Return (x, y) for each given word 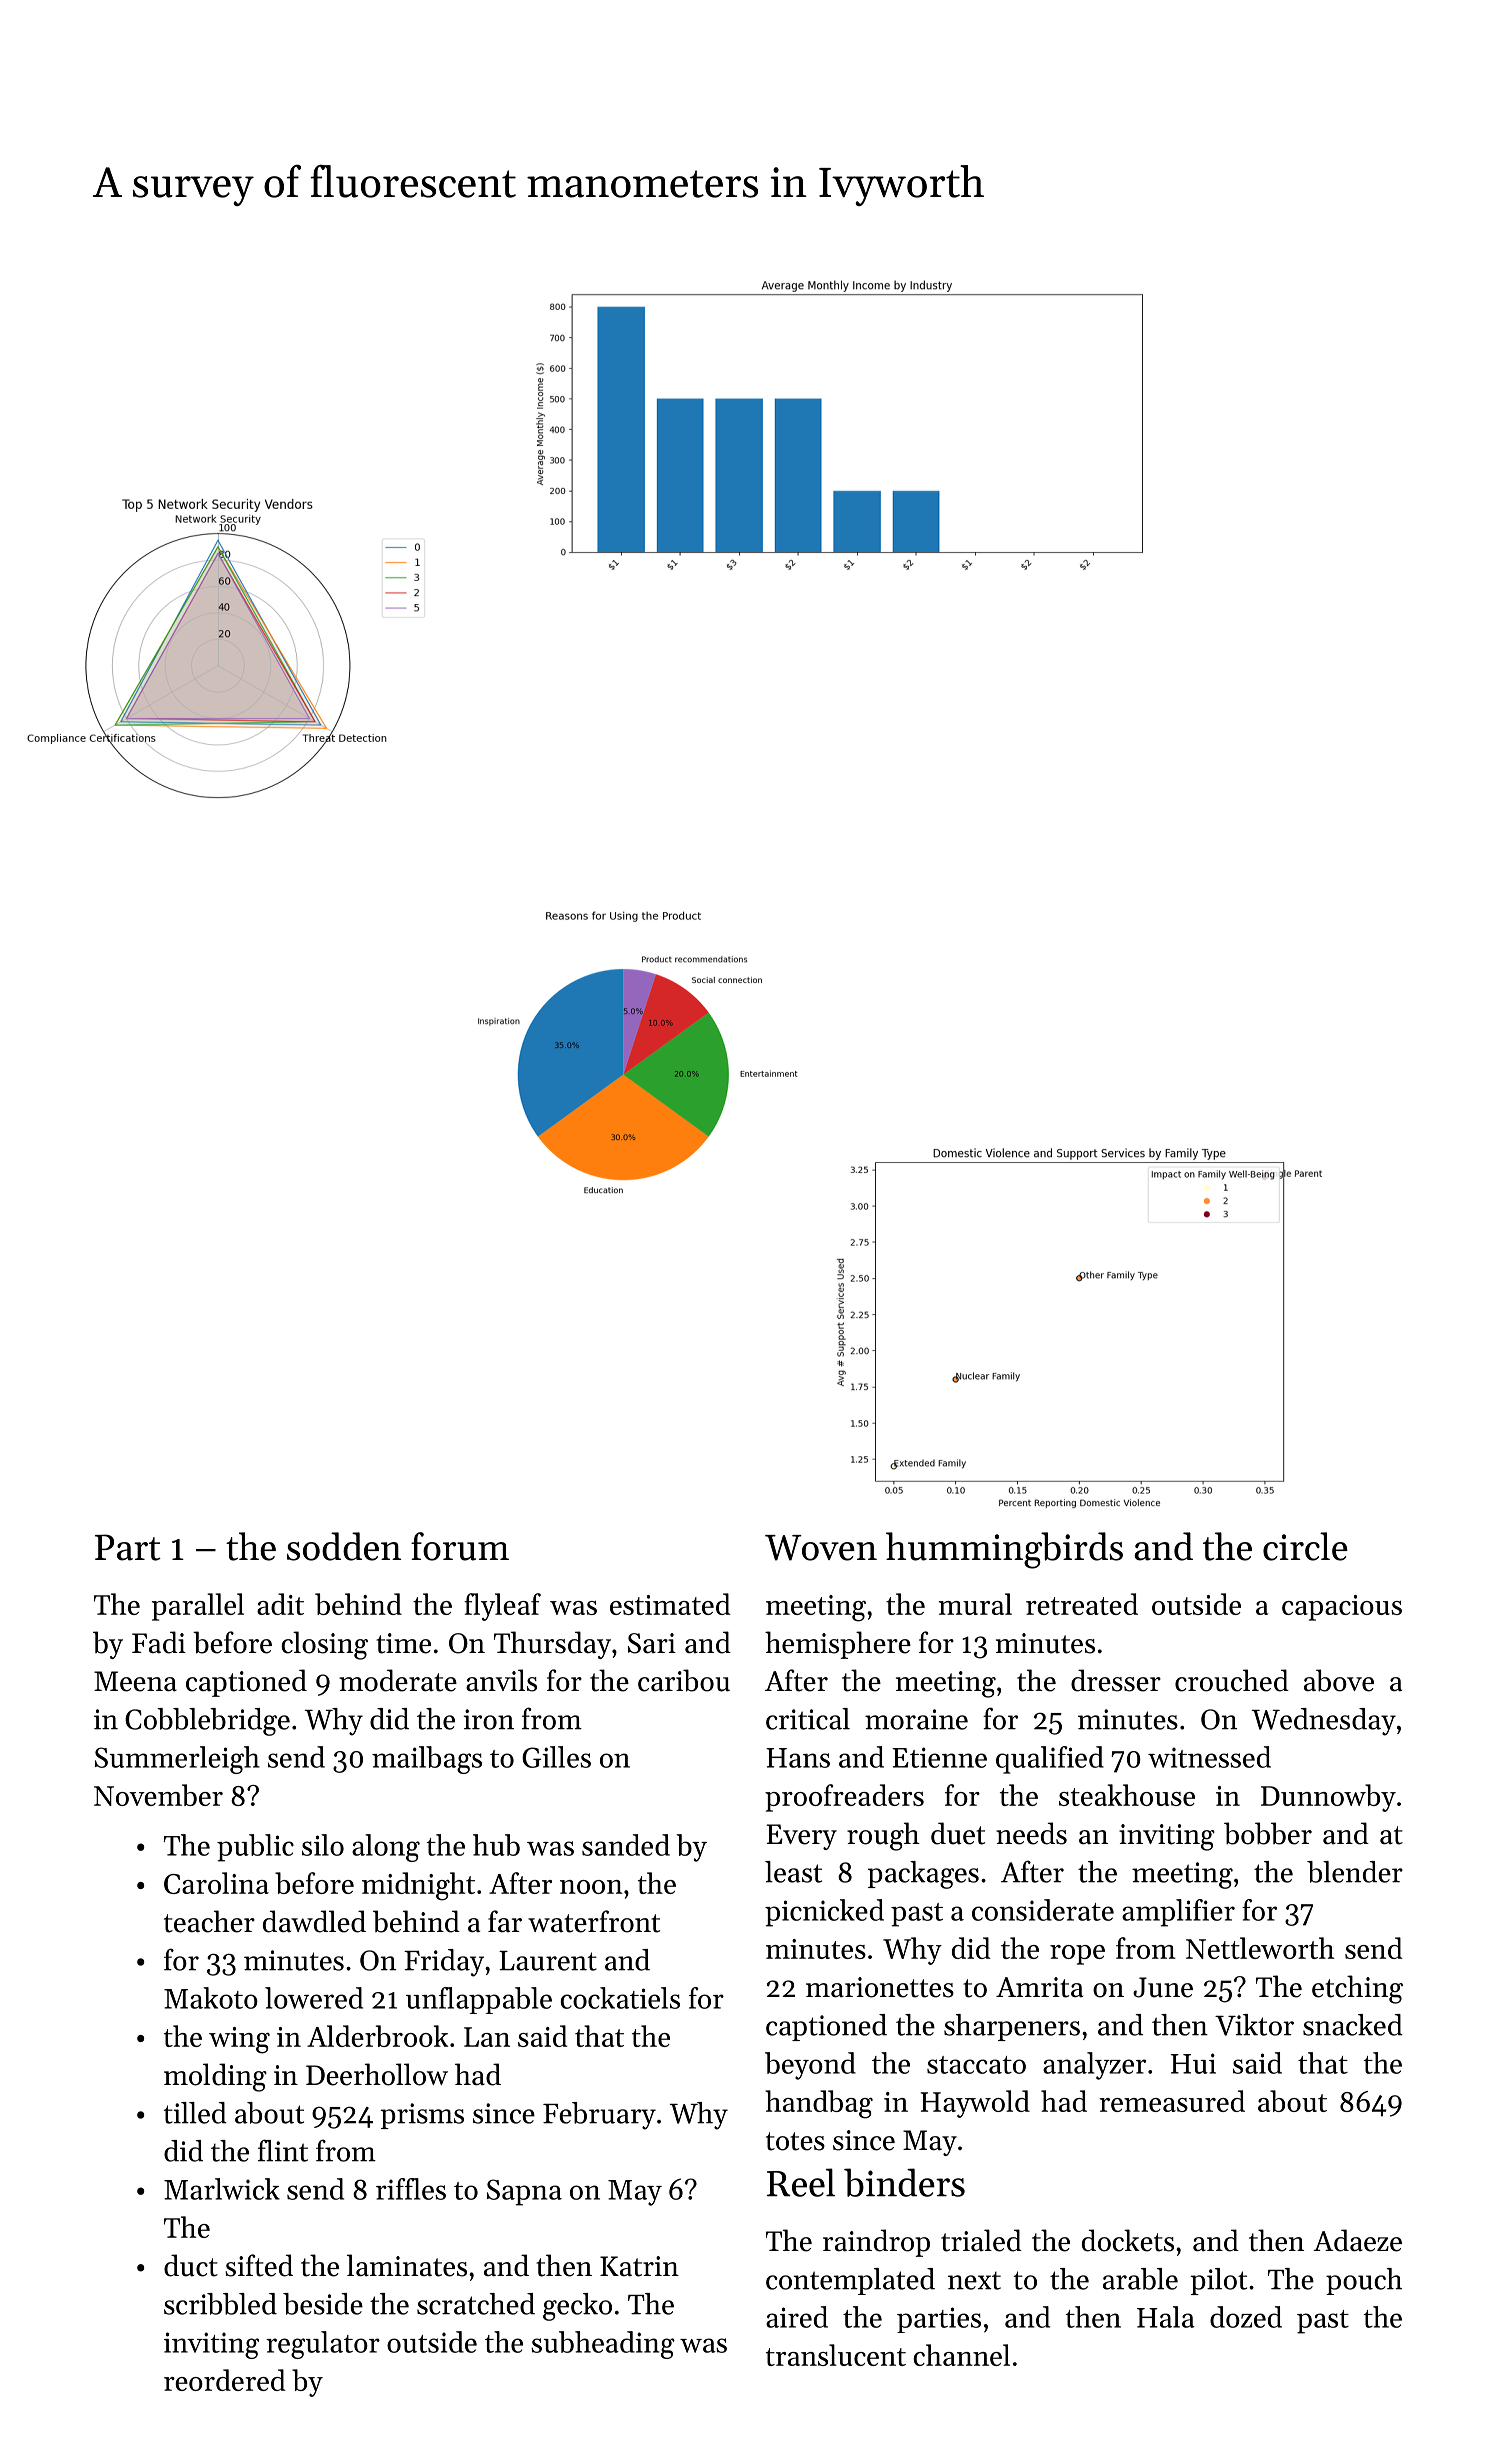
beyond (810, 2066)
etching (1357, 1989)
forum (460, 1546)
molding (215, 2077)
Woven (821, 1548)
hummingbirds (1004, 1550)
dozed (1246, 2317)
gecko (577, 2307)
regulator (323, 2345)
